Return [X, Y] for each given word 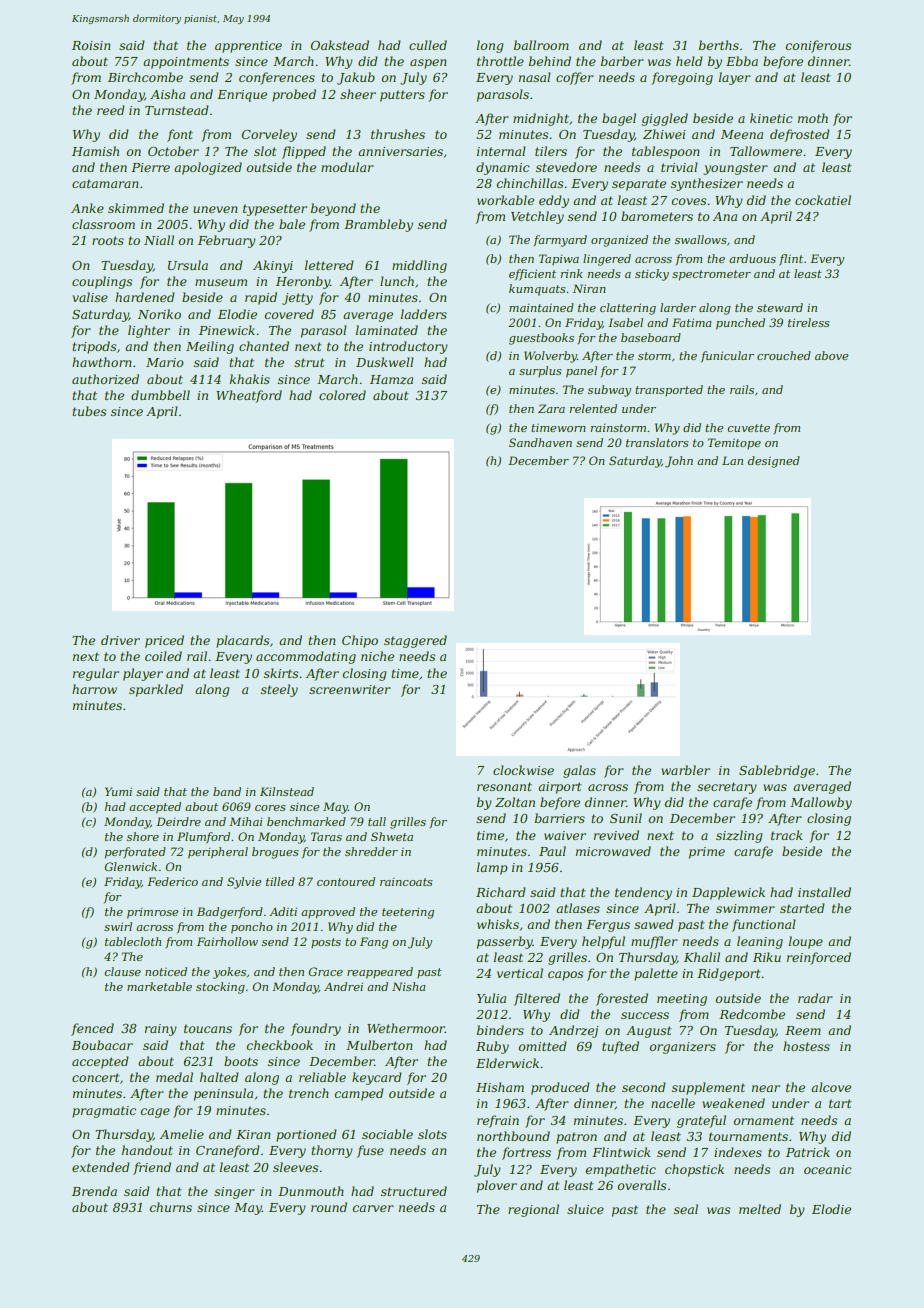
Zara [551, 408]
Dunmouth [311, 1191]
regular [96, 674]
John [679, 462]
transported [669, 390]
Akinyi [273, 266]
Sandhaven [540, 442]
